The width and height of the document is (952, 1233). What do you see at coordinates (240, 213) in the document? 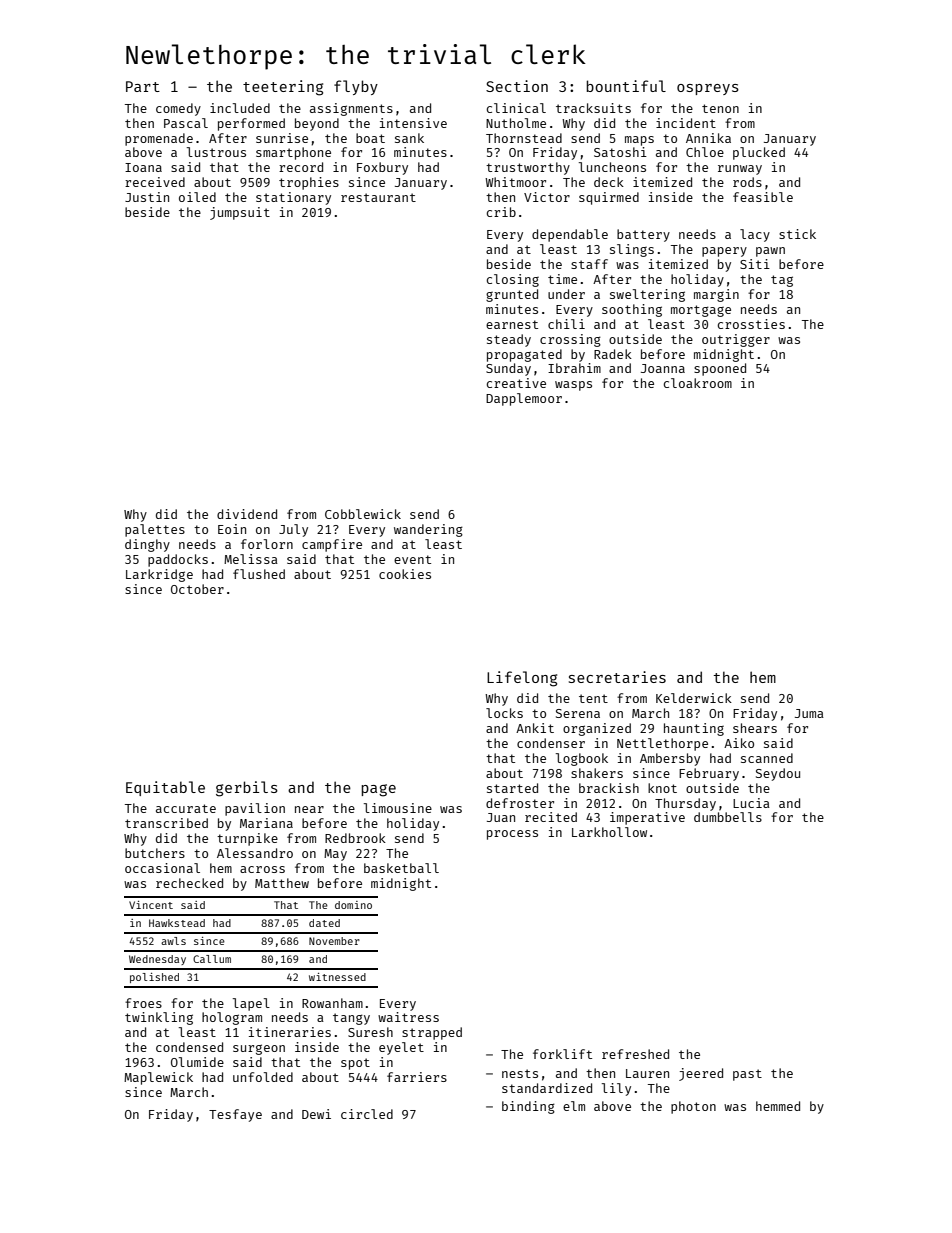
I see `jumpsuit` at bounding box center [240, 213].
